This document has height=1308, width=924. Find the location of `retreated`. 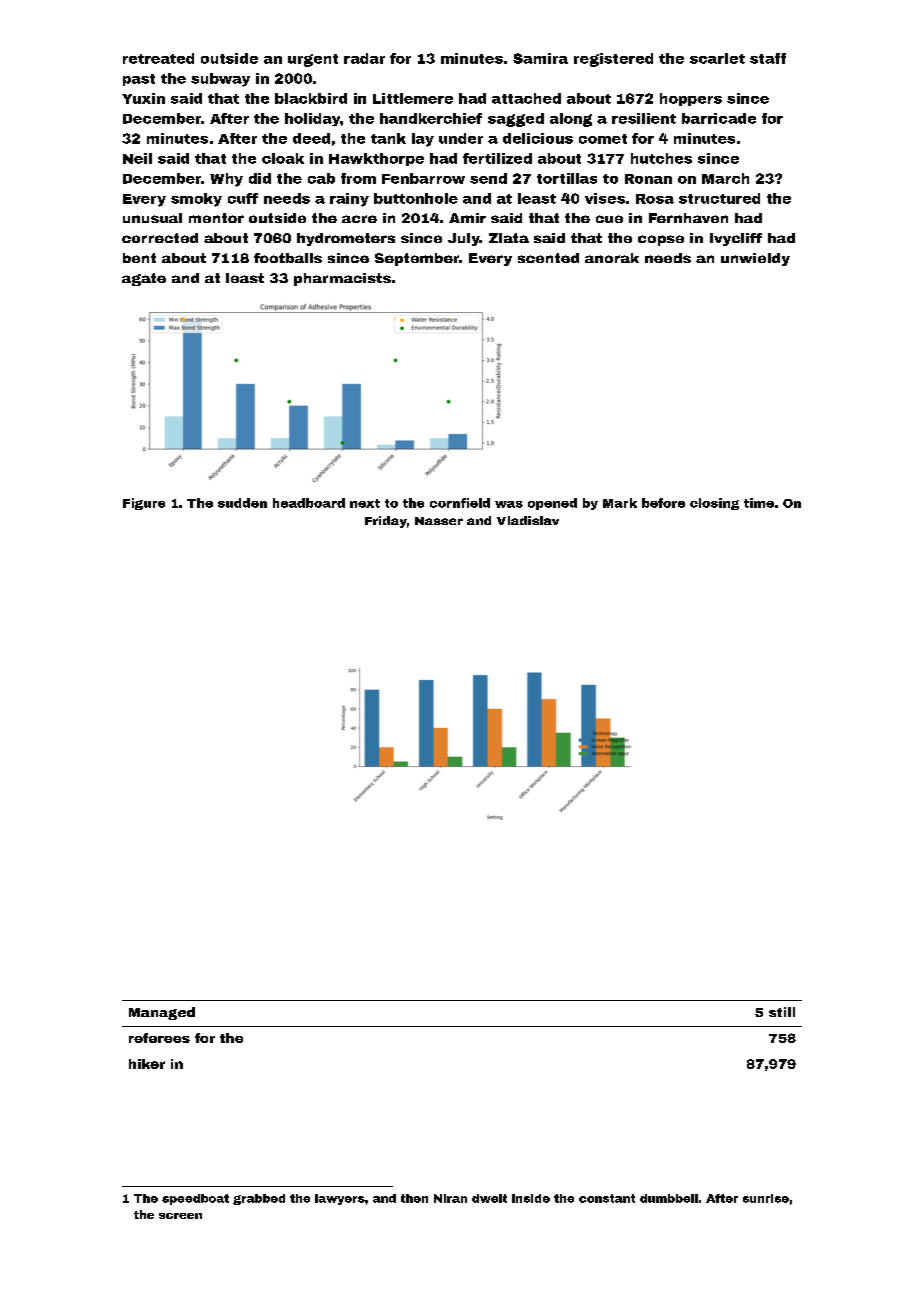

retreated is located at coordinates (158, 58).
